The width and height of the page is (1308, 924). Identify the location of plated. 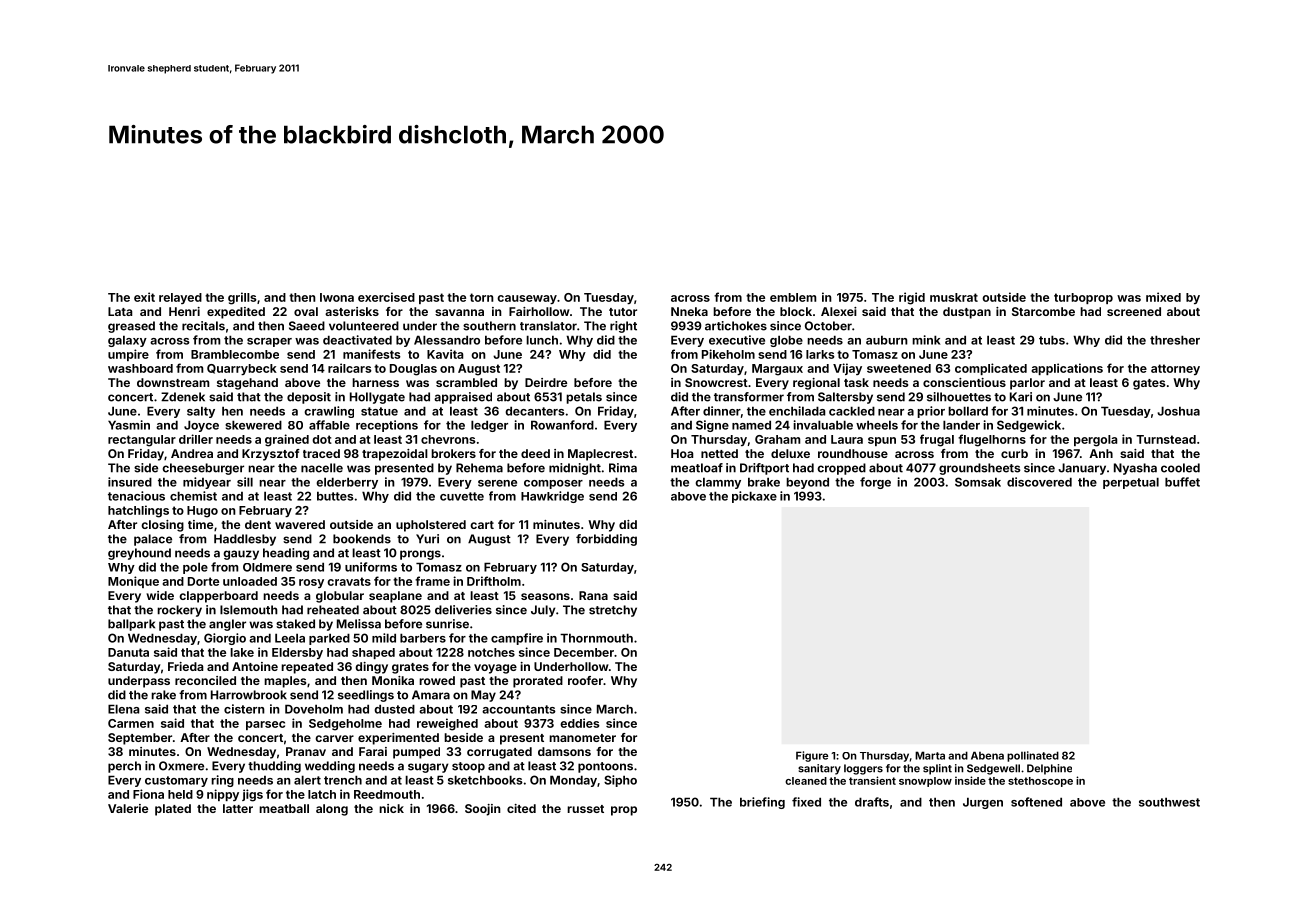
(173, 810).
